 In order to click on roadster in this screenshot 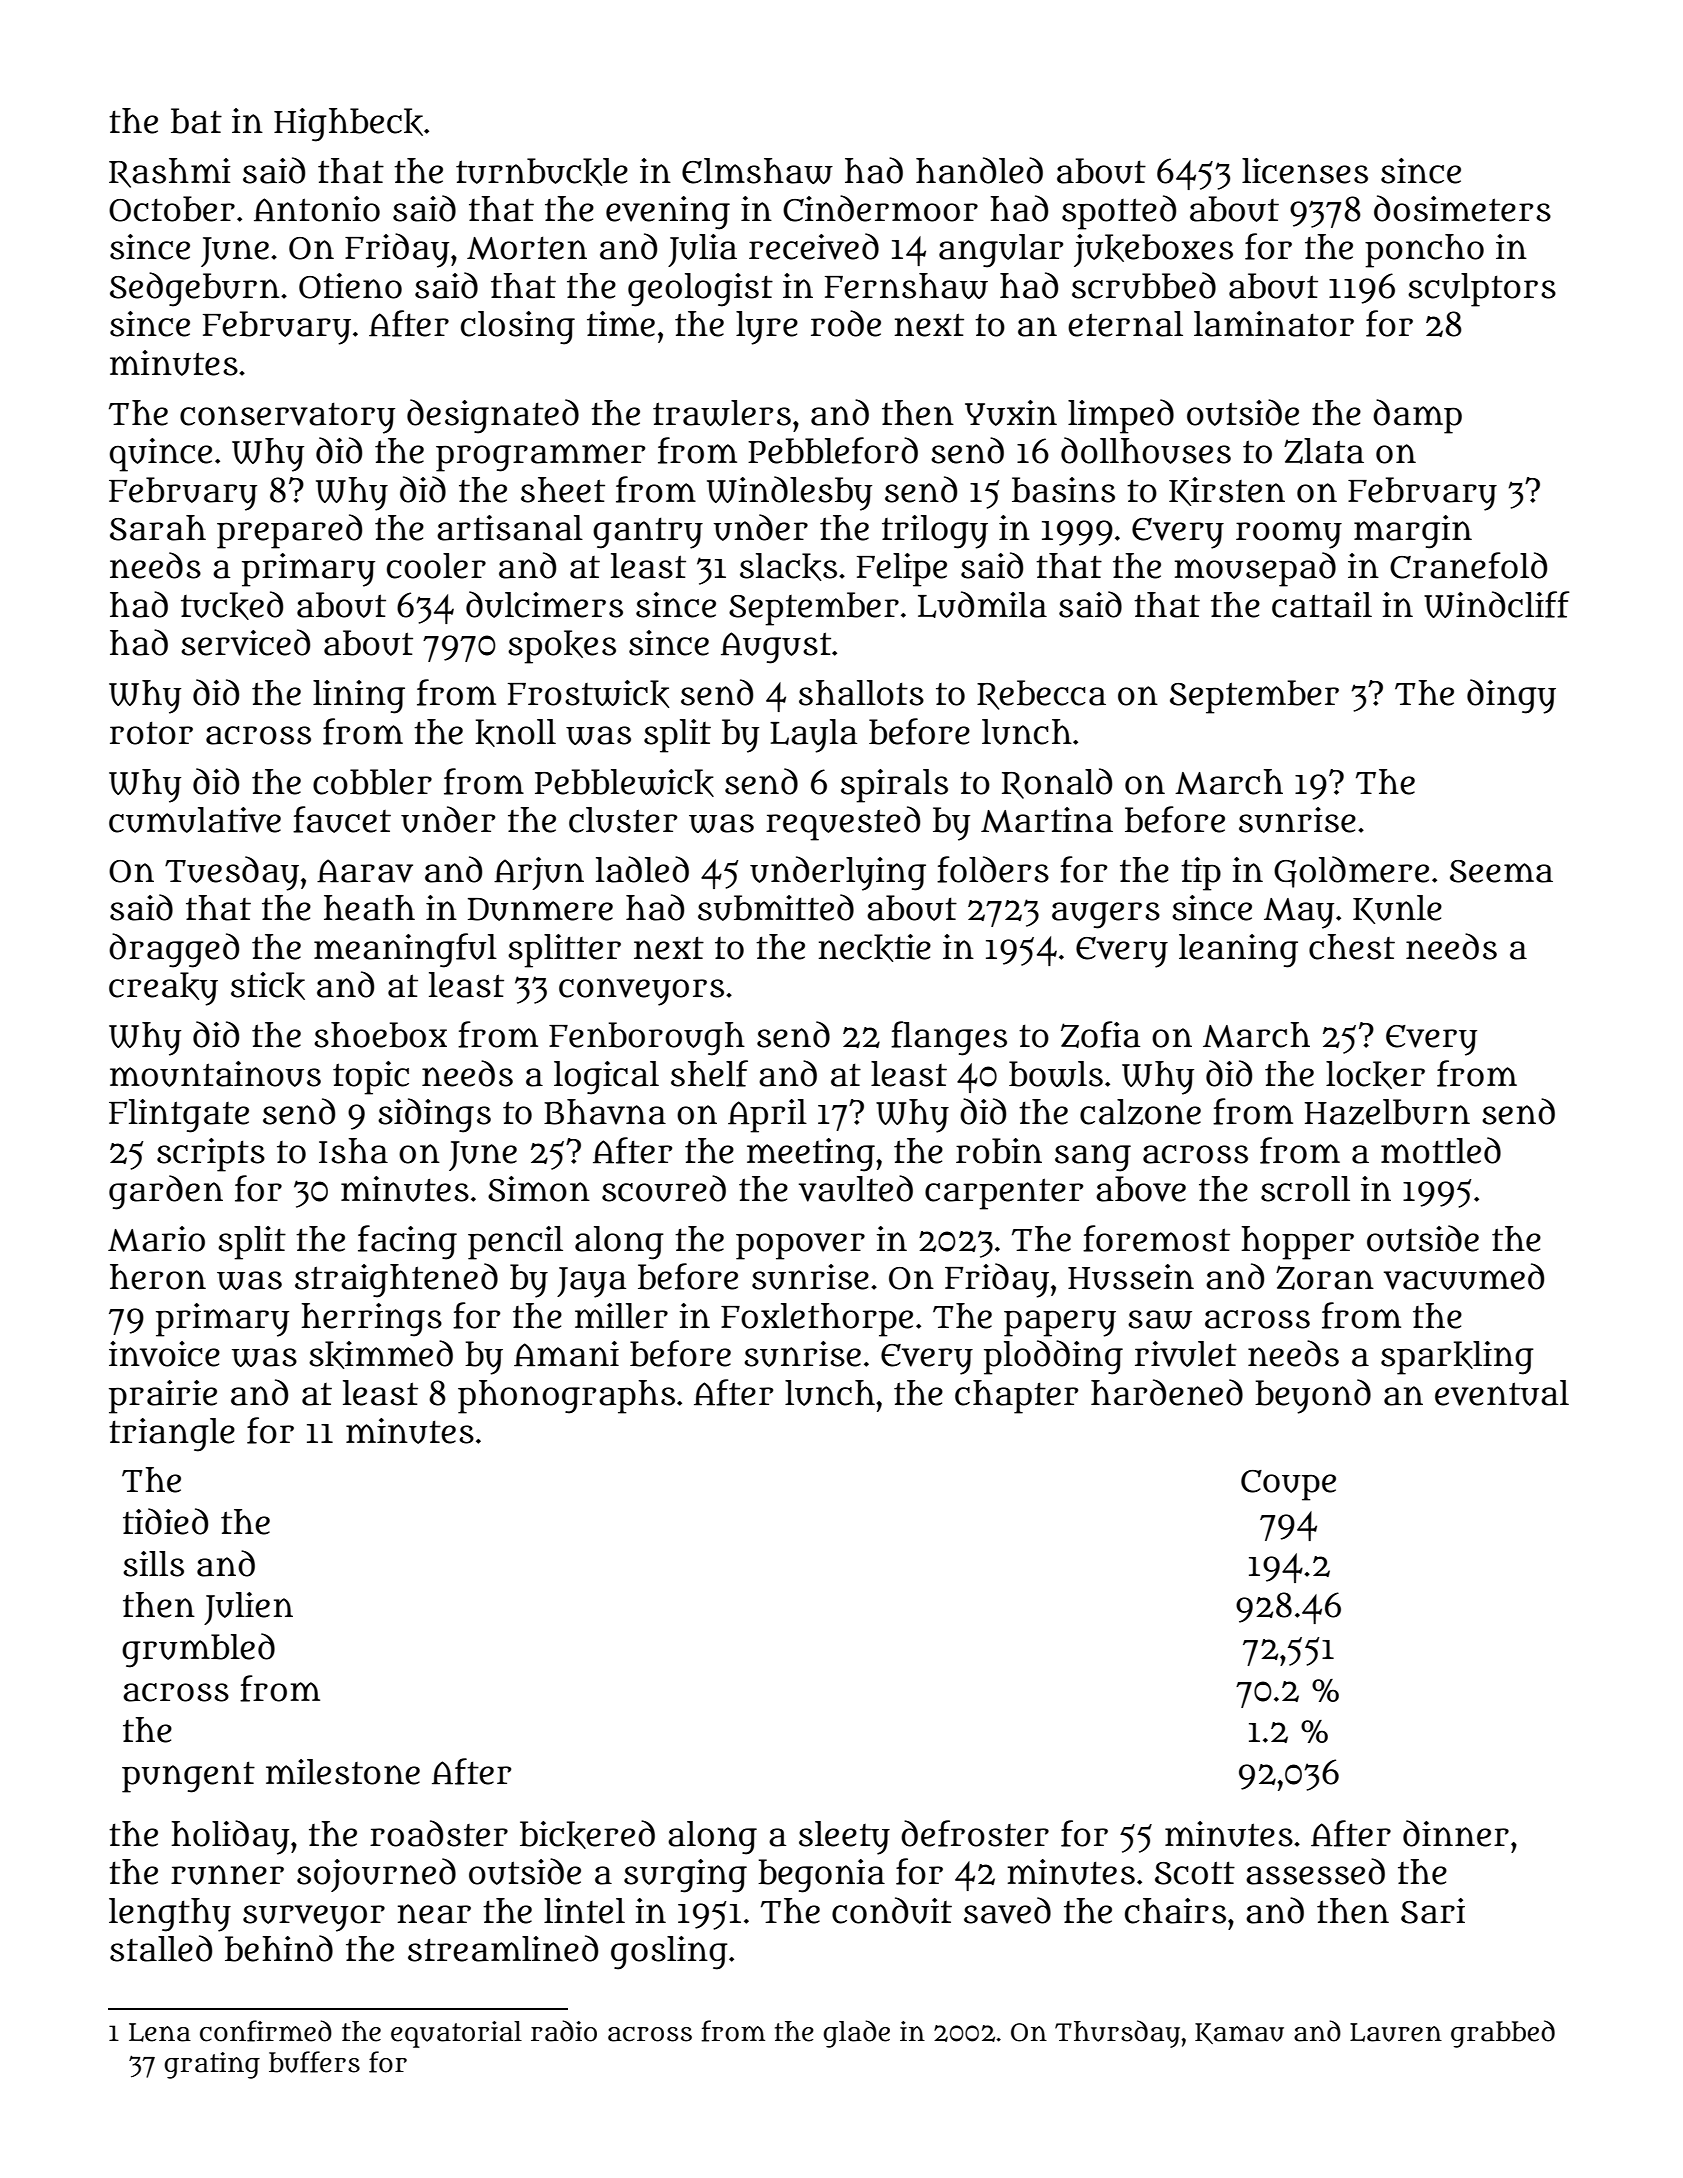, I will do `click(439, 1833)`.
